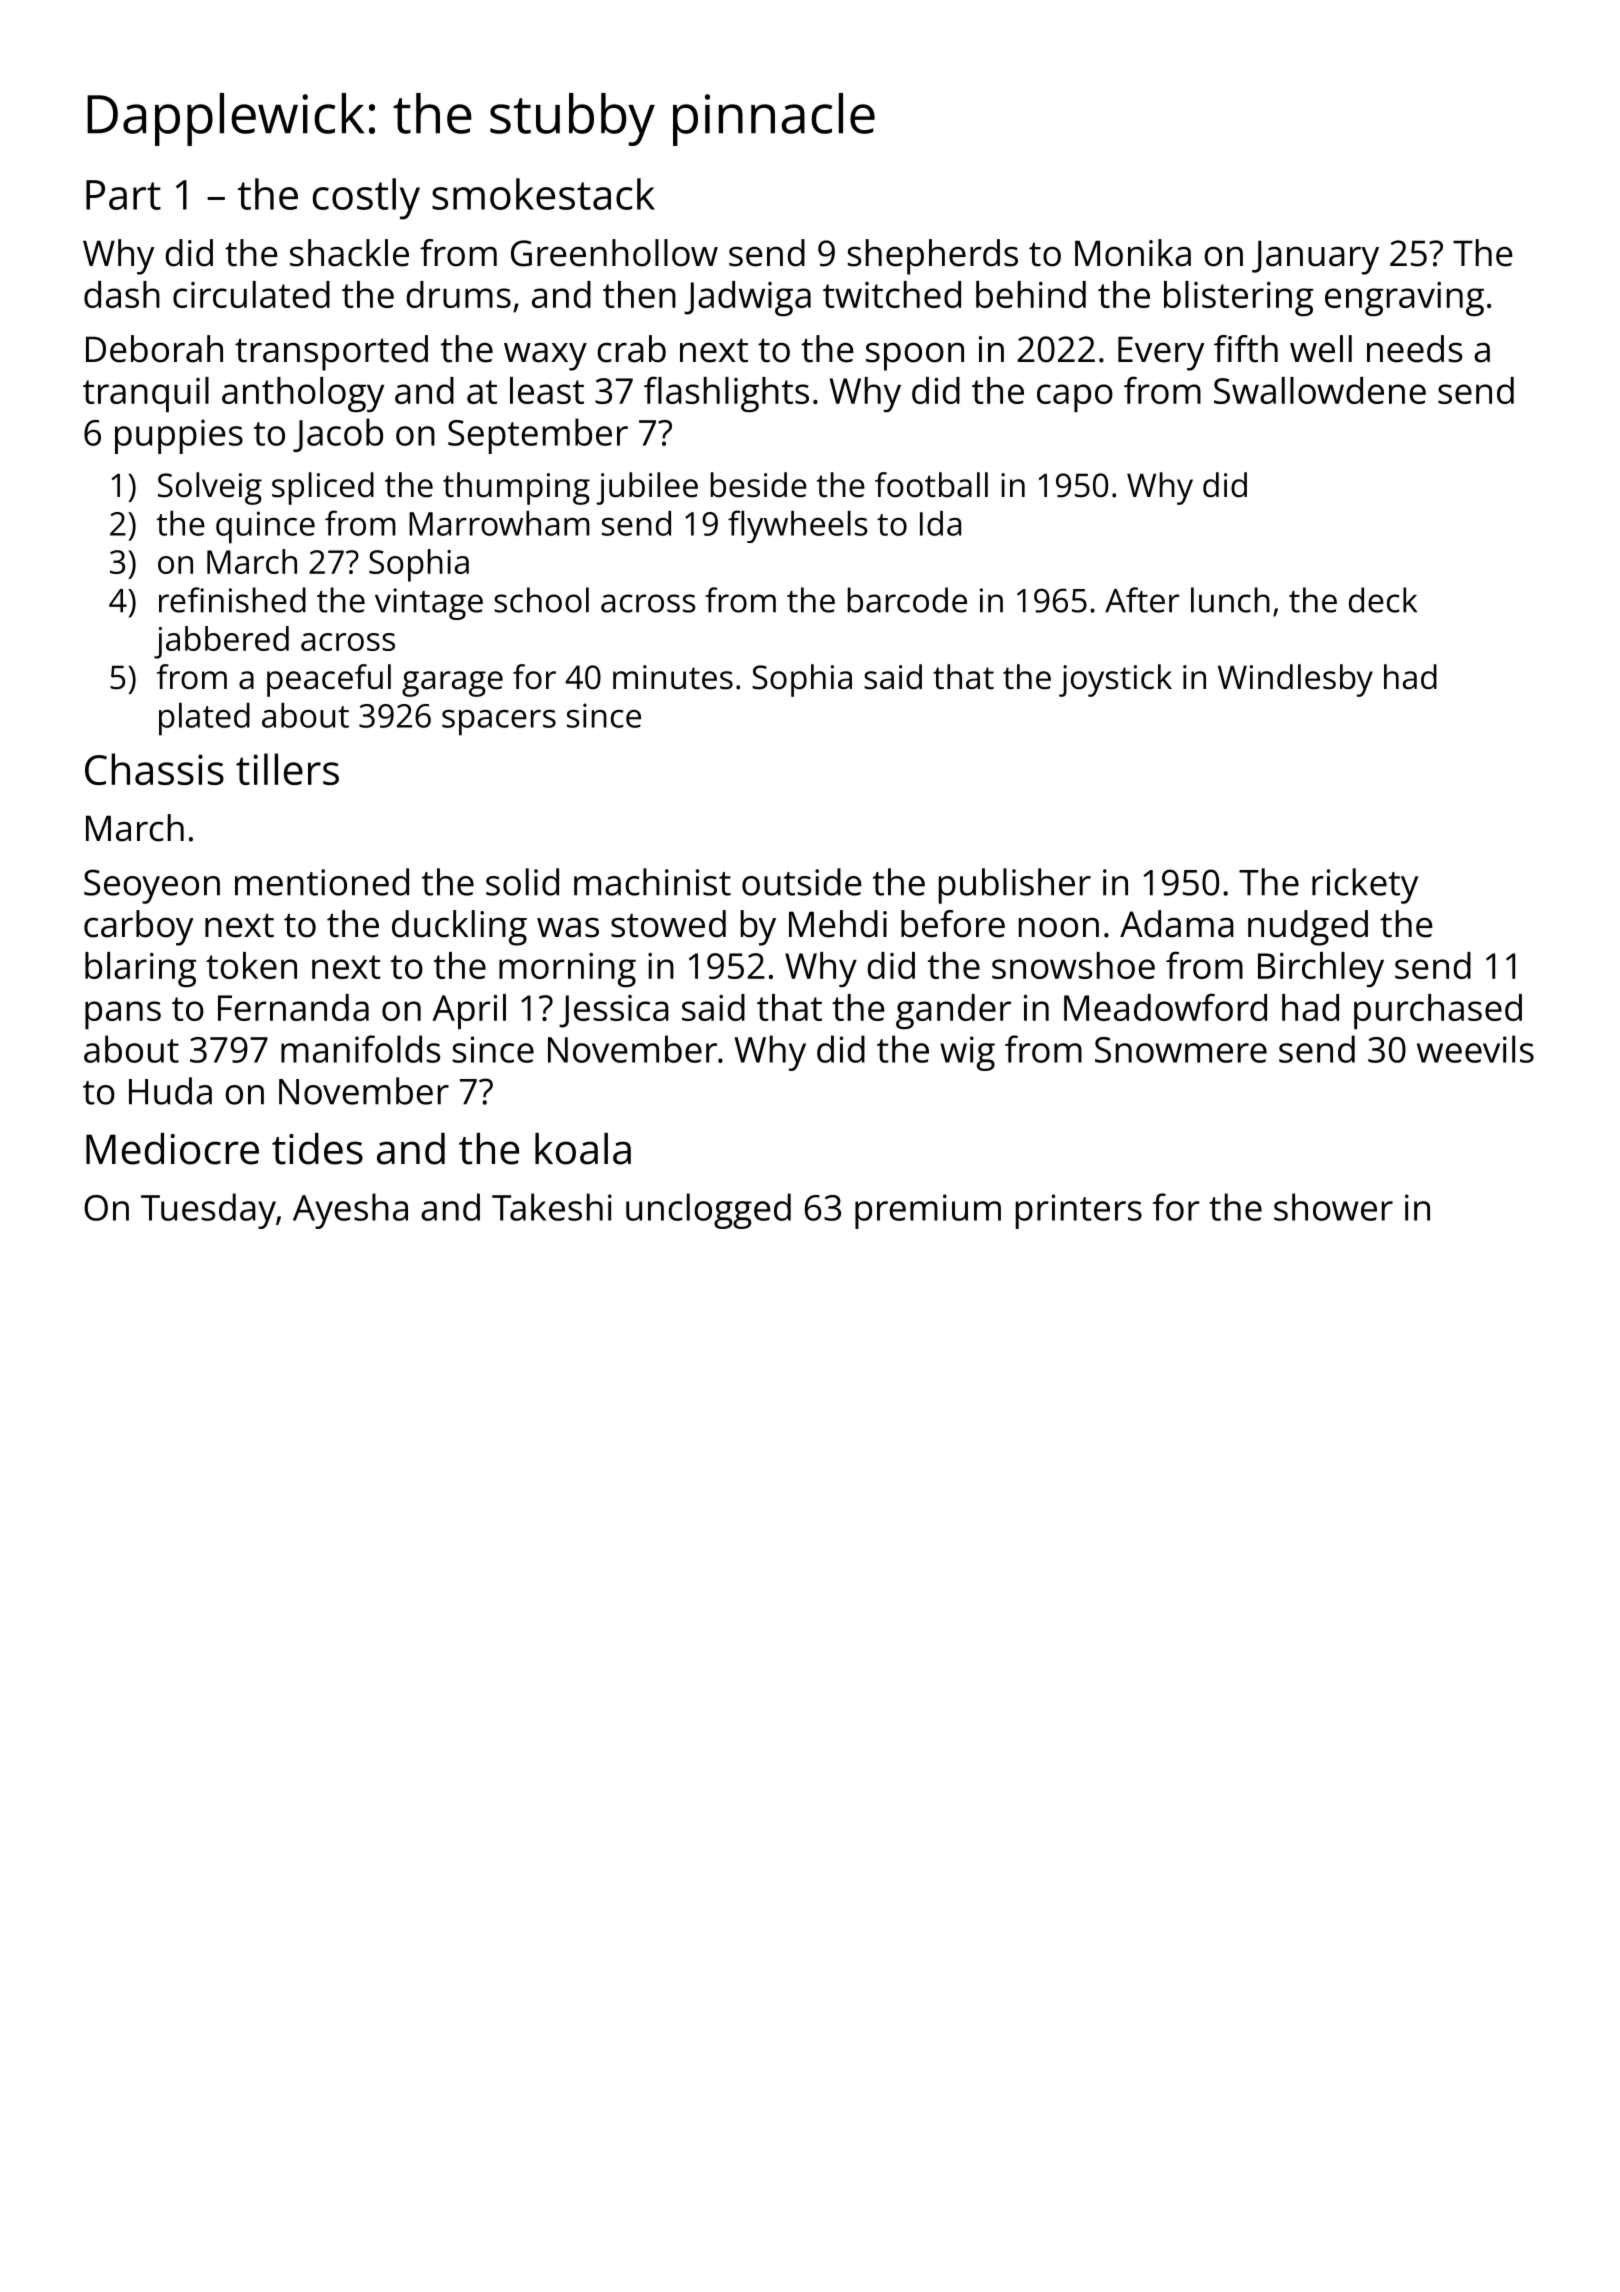  I want to click on shackle, so click(349, 253).
